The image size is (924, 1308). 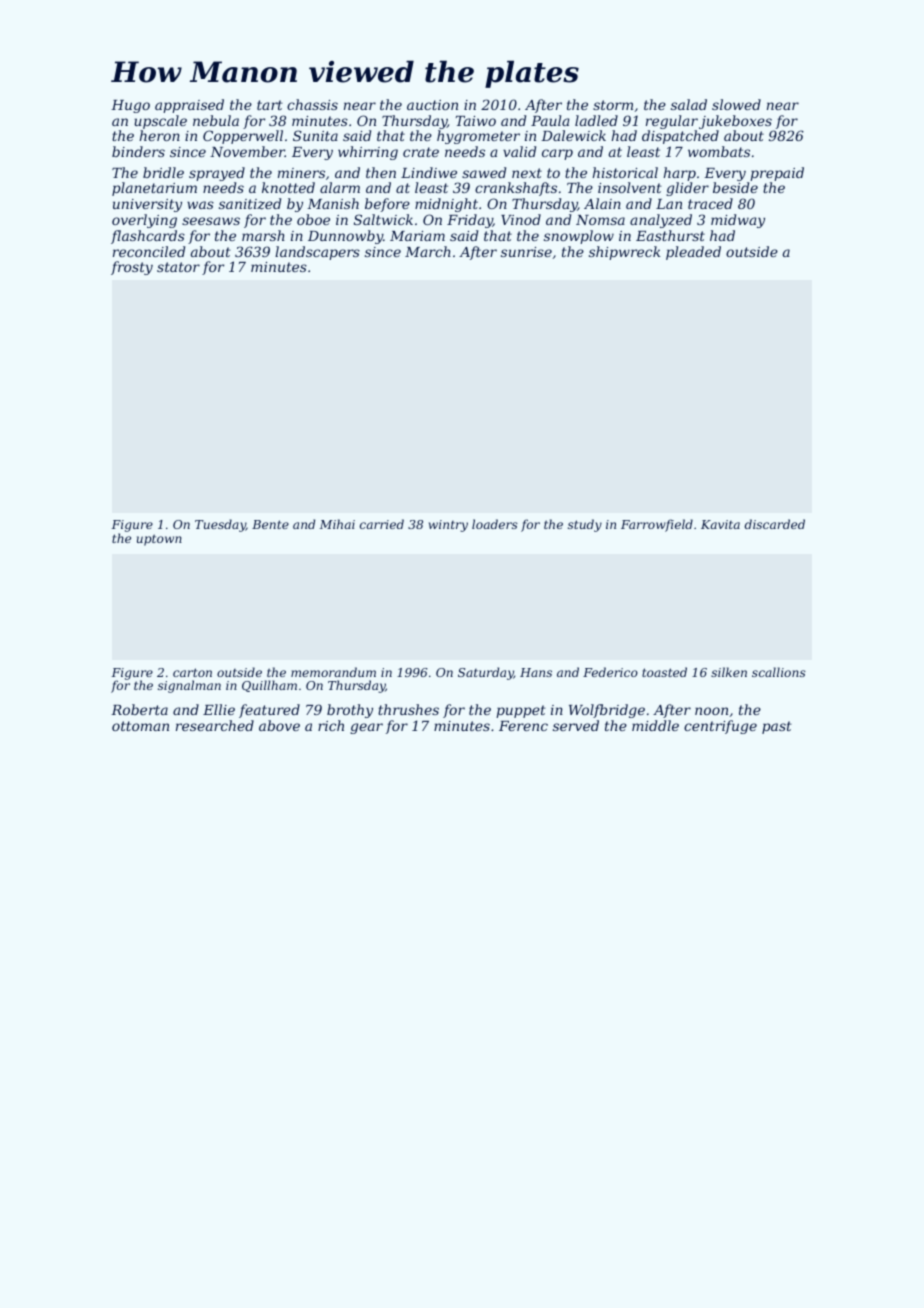 I want to click on uptown, so click(x=159, y=540).
